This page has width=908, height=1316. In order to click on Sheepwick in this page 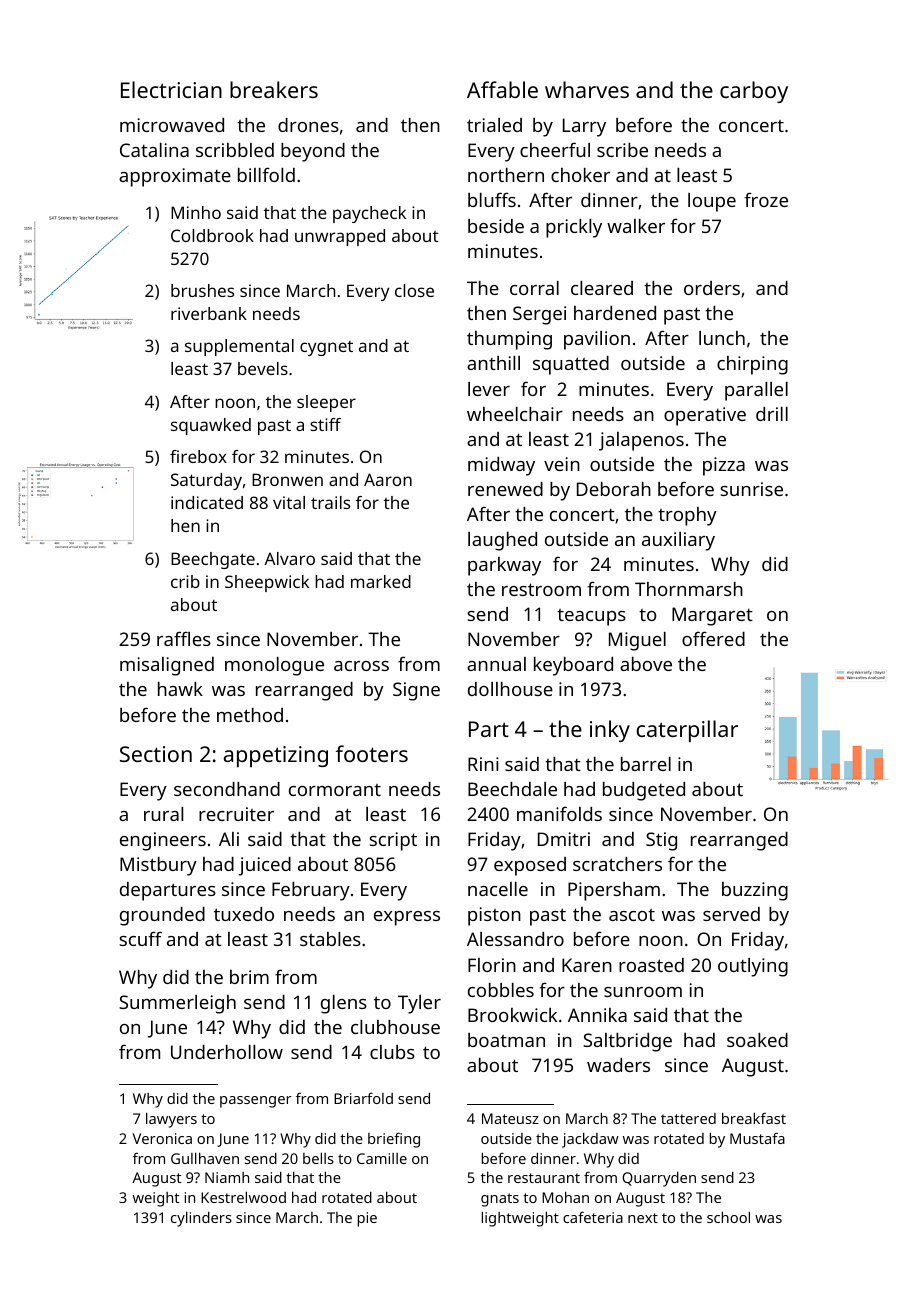, I will do `click(267, 583)`.
